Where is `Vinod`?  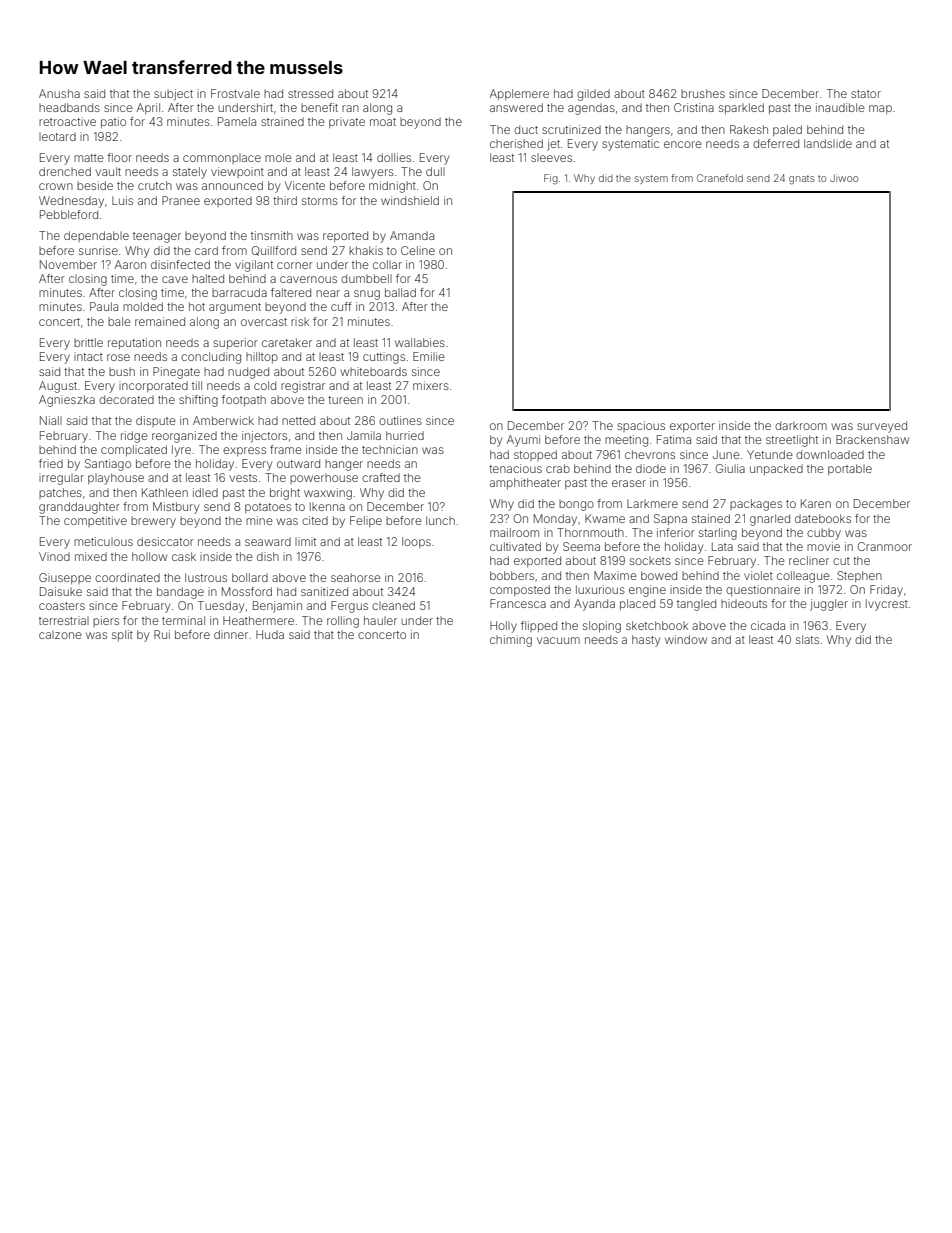
Vinod is located at coordinates (54, 556).
